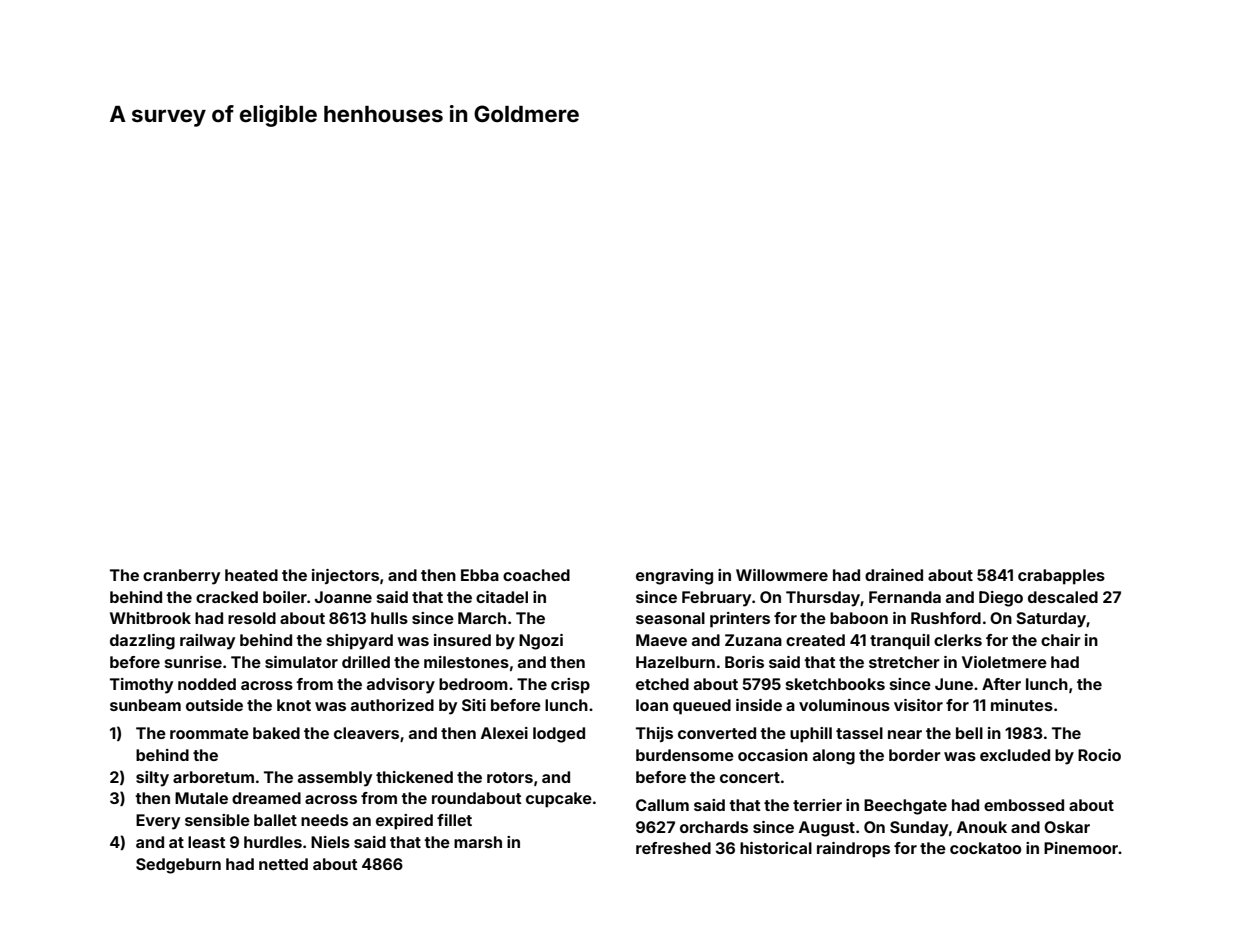 The height and width of the screenshot is (952, 1233). What do you see at coordinates (685, 755) in the screenshot?
I see `burdensome` at bounding box center [685, 755].
